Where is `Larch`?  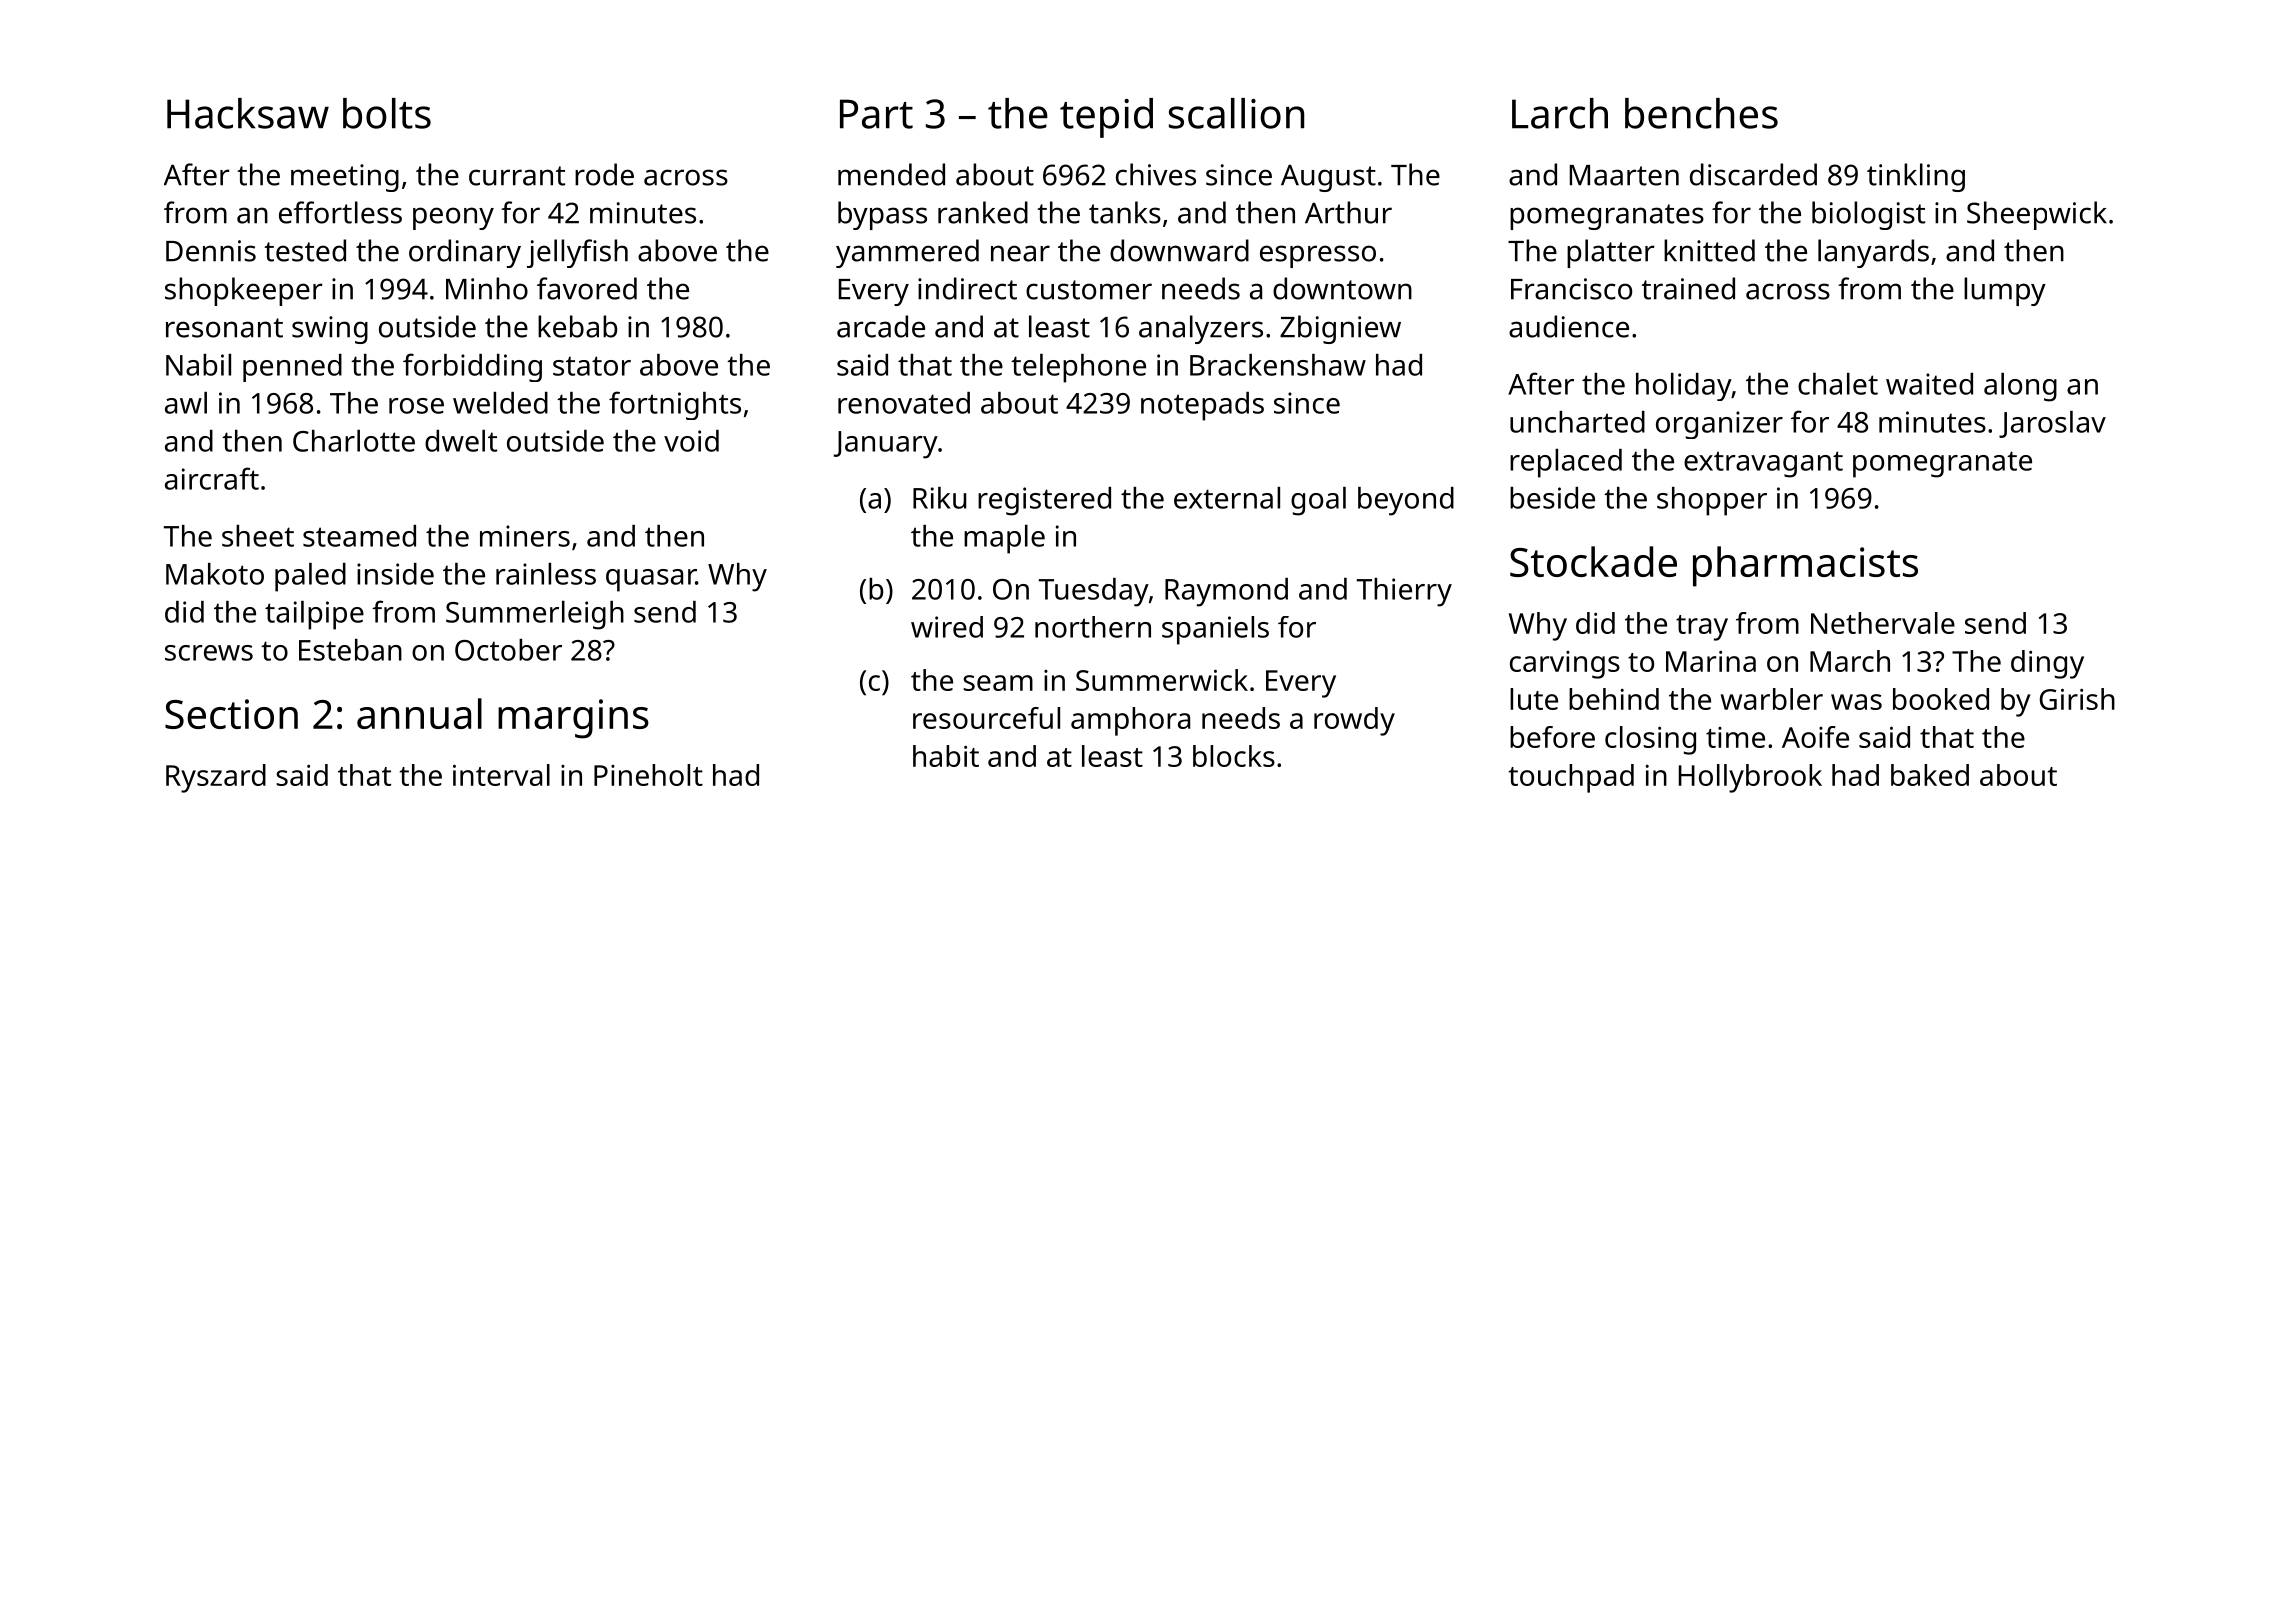
Larch is located at coordinates (1560, 113).
